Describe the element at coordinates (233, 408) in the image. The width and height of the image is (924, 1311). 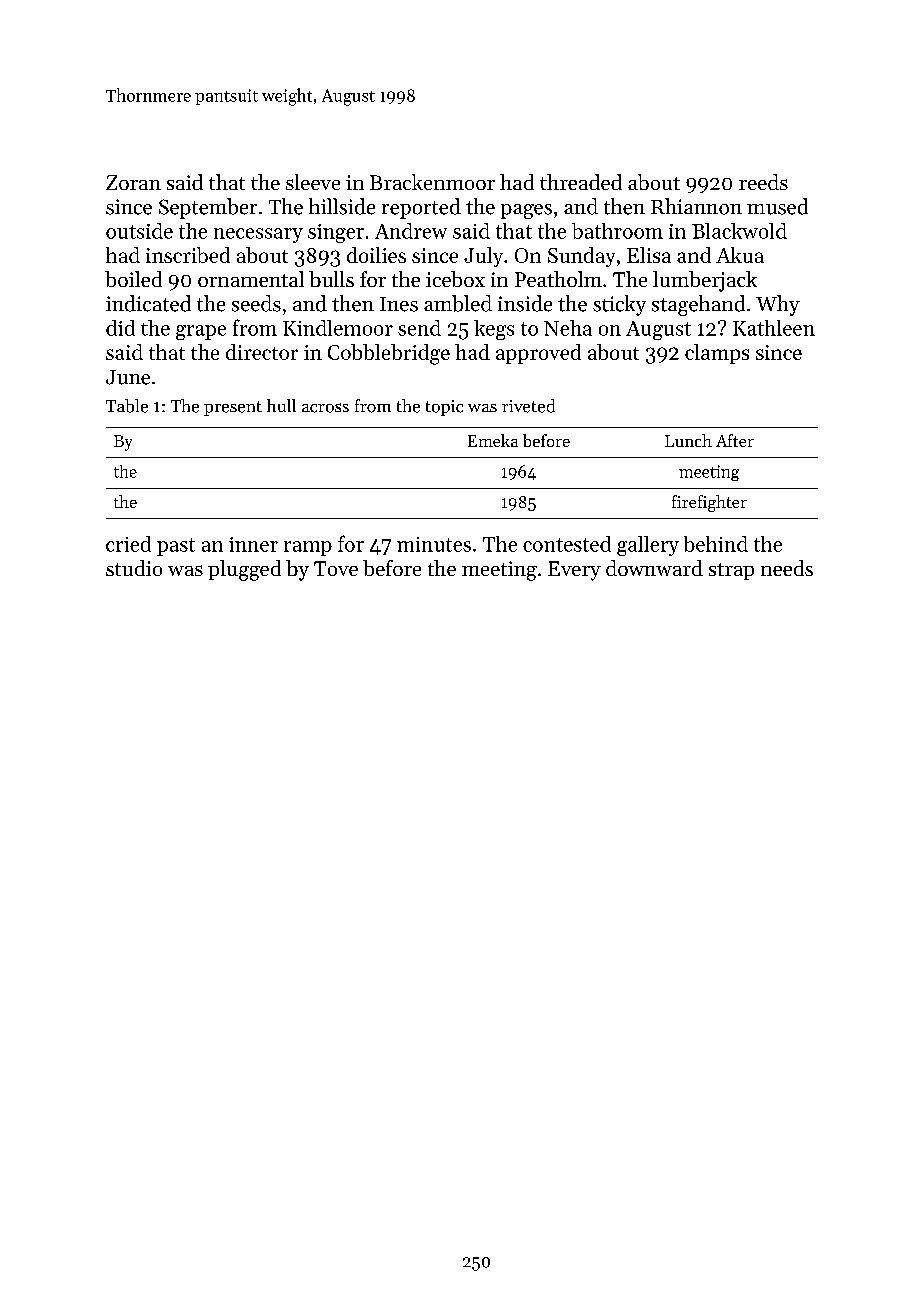
I see `present` at that location.
